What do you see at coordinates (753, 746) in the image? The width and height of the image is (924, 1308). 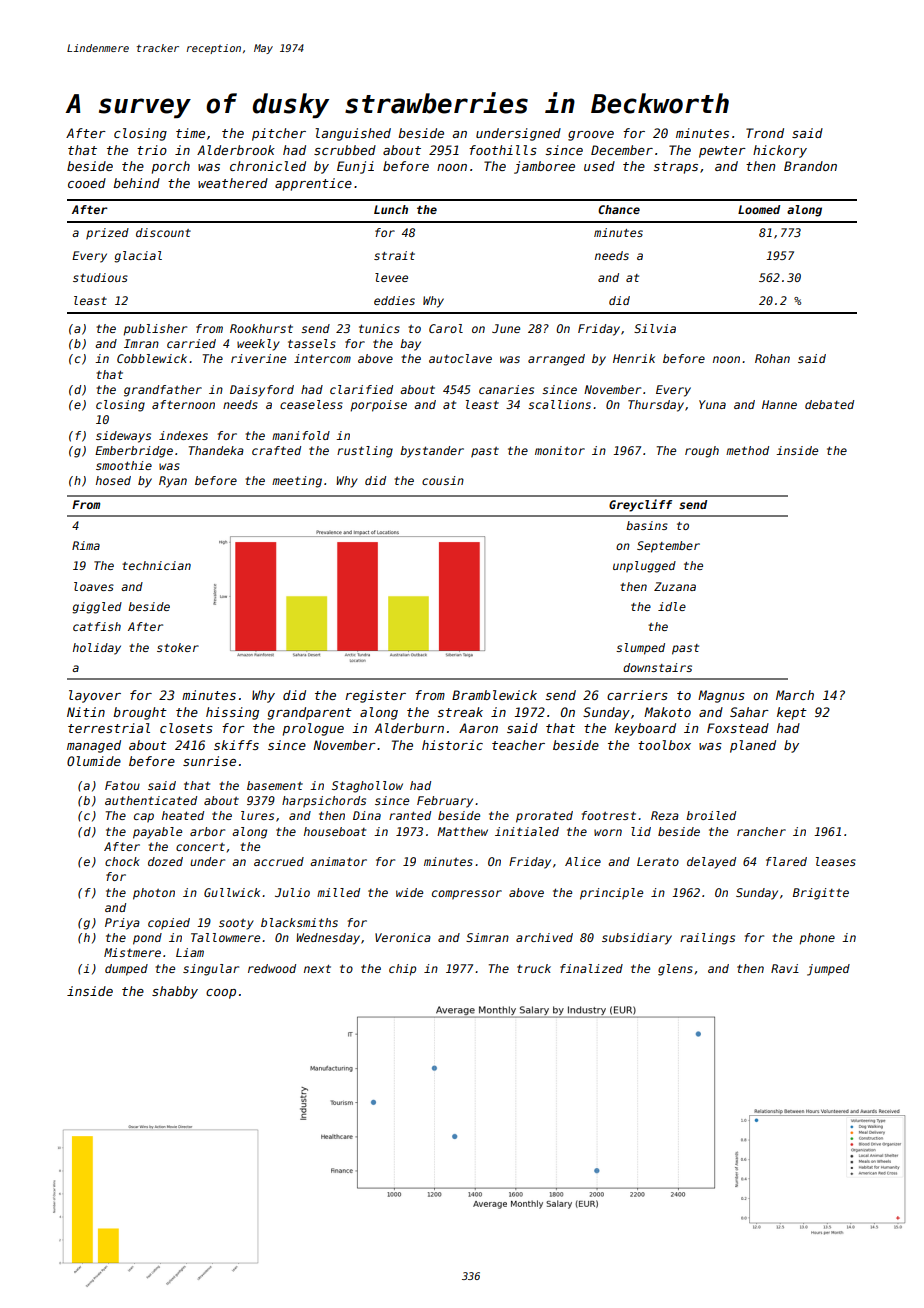 I see `planed` at bounding box center [753, 746].
